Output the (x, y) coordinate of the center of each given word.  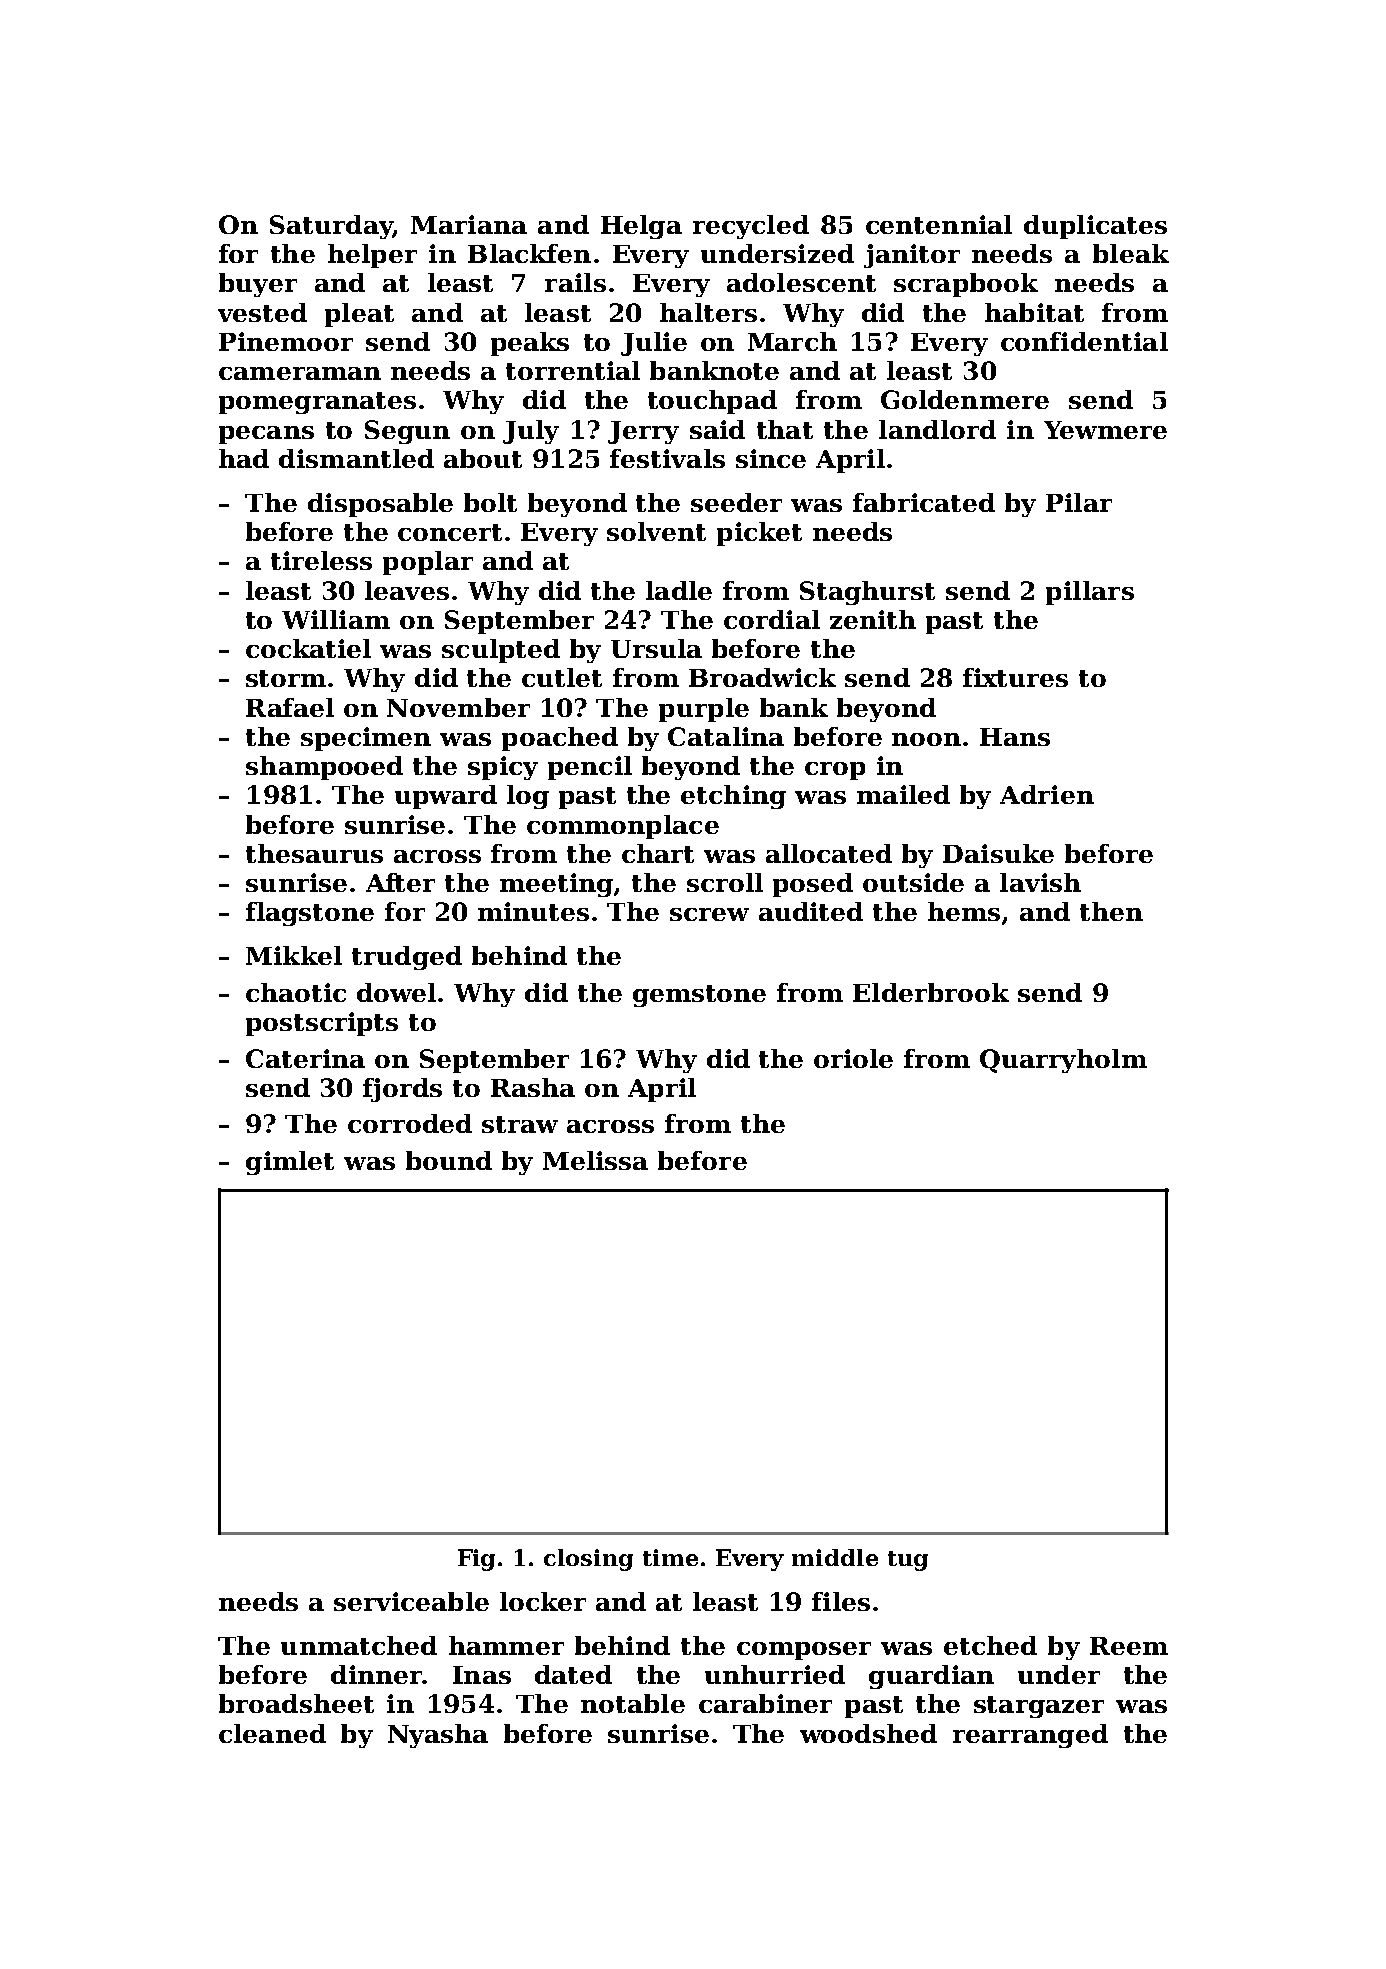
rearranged (1030, 1736)
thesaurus (314, 853)
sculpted (501, 651)
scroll (725, 882)
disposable (380, 505)
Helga (641, 227)
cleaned (272, 1733)
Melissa (595, 1160)
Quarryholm (1063, 1061)
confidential (1084, 341)
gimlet (290, 1163)
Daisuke (998, 853)
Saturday (331, 227)
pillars (1090, 593)
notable (633, 1703)
